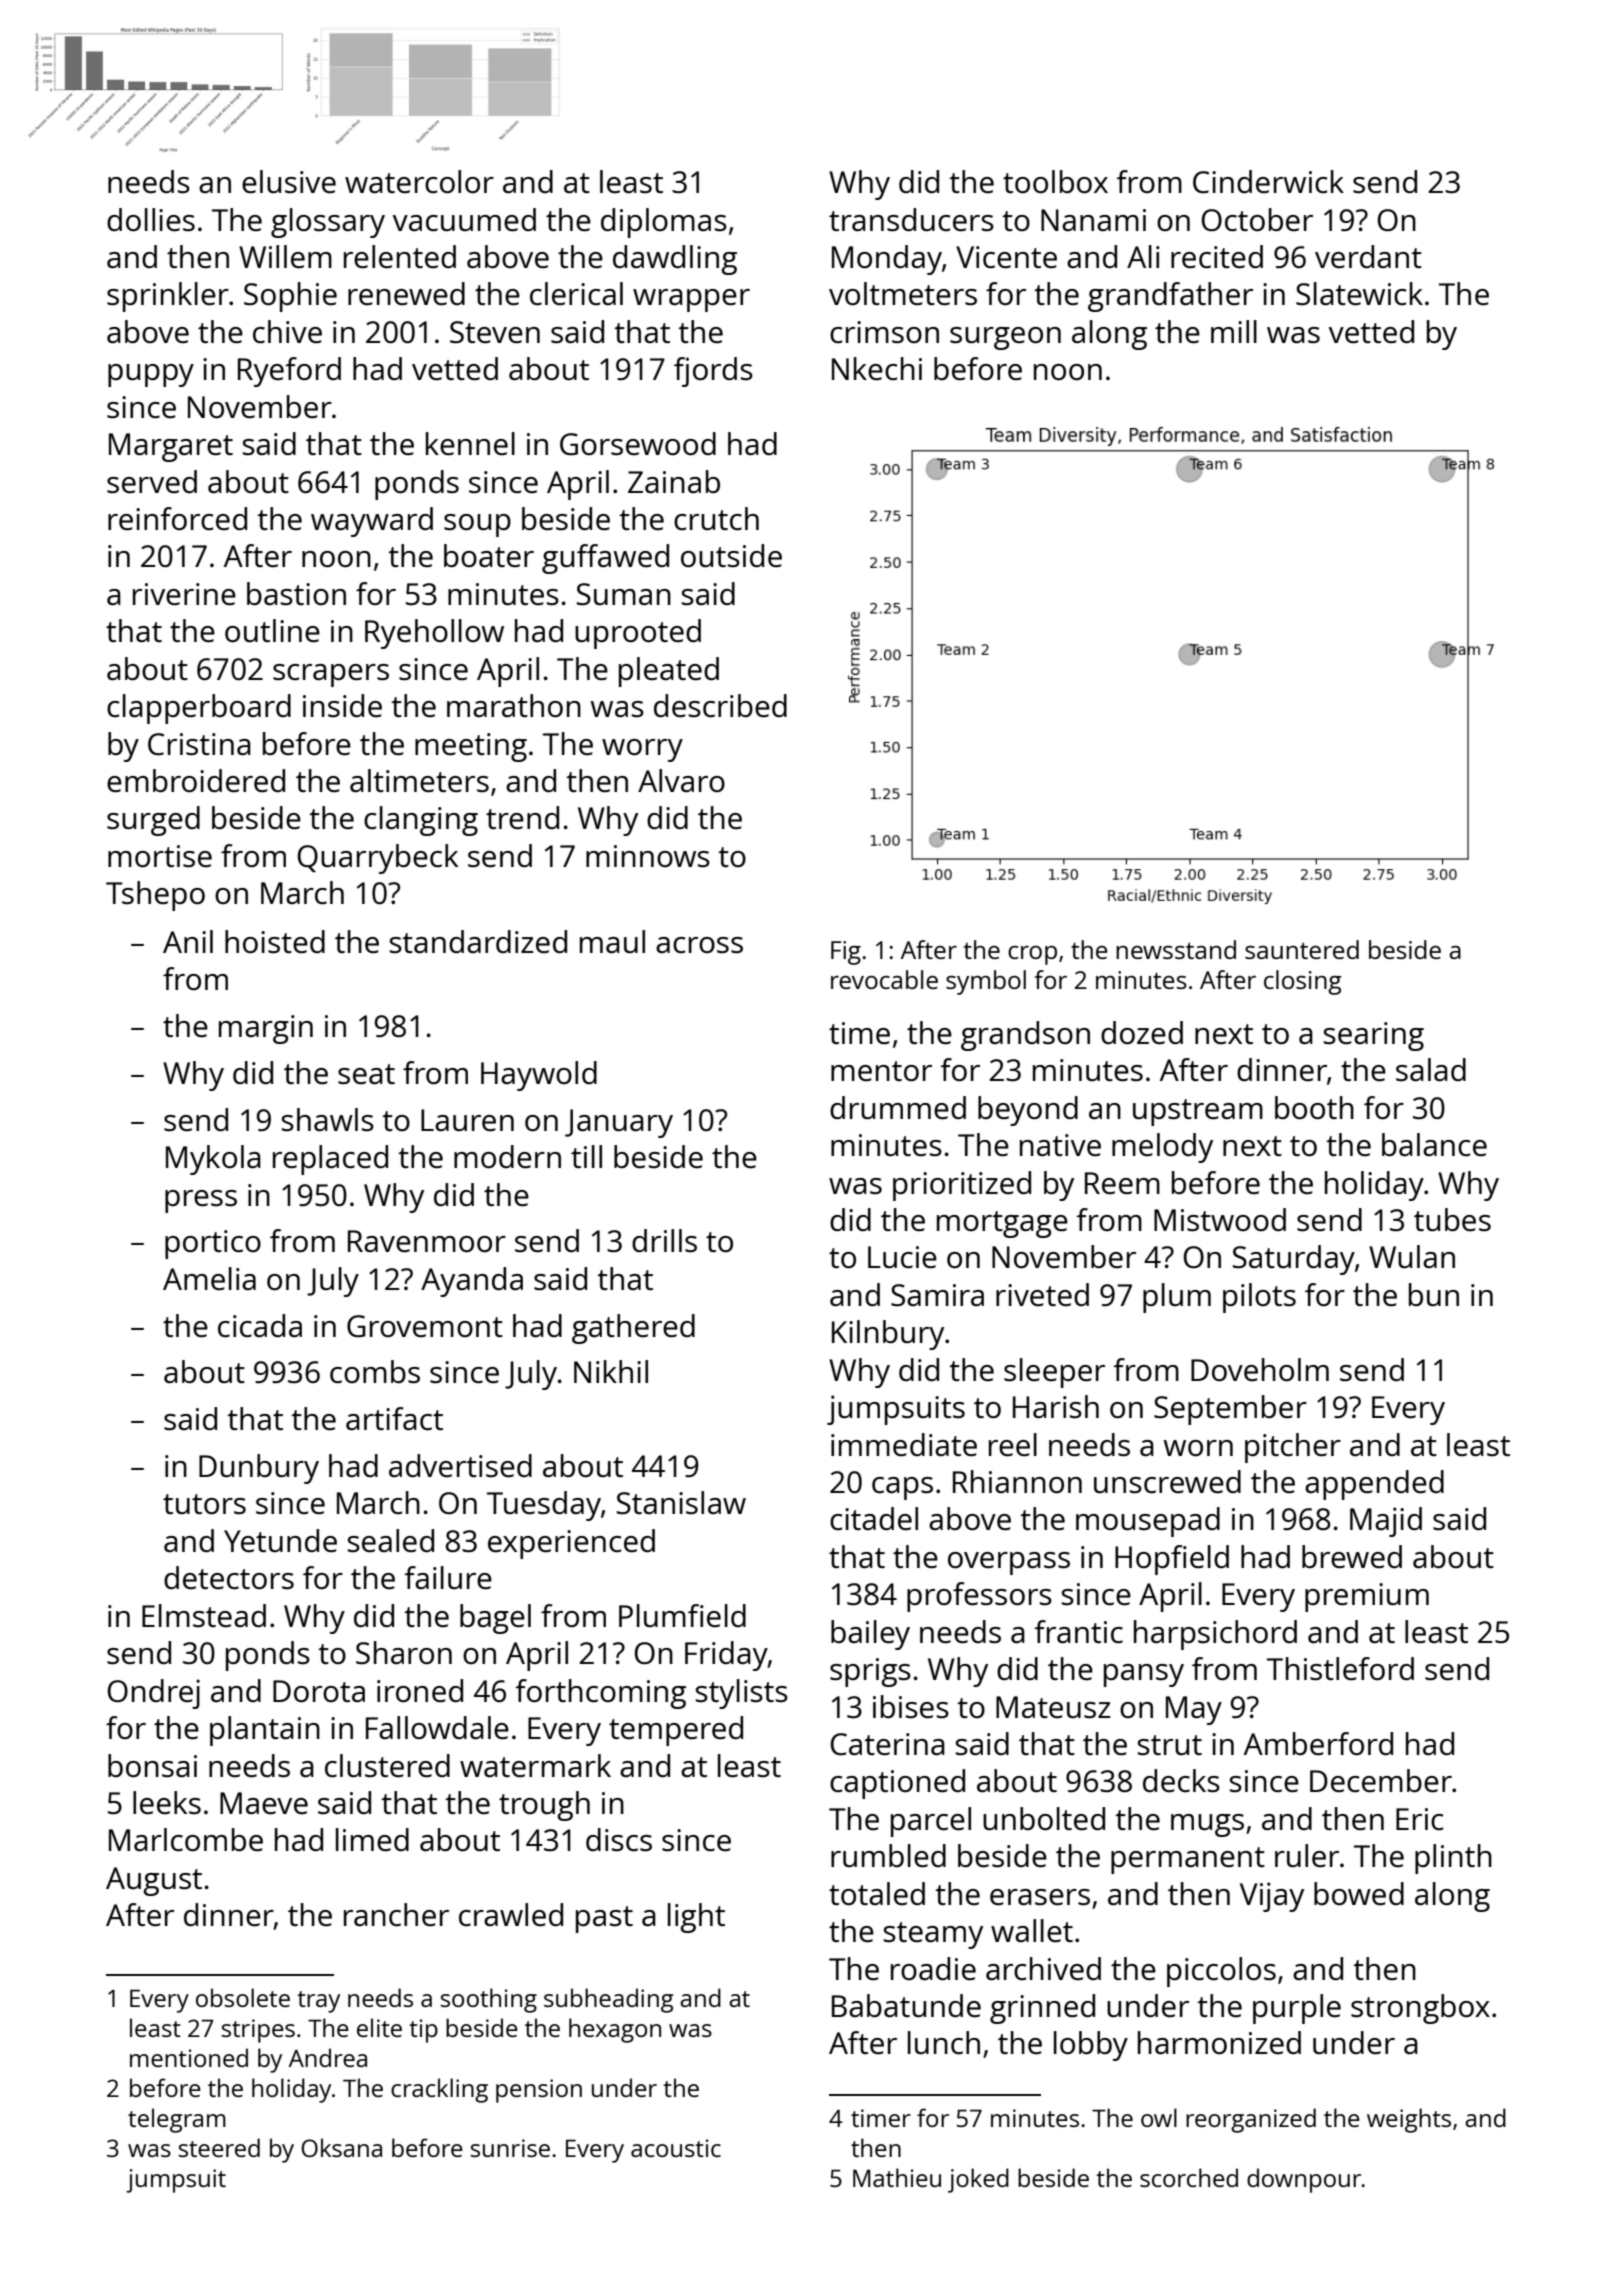 This document has width=1620, height=2292. Describe the element at coordinates (571, 1544) in the document. I see `experienced` at that location.
